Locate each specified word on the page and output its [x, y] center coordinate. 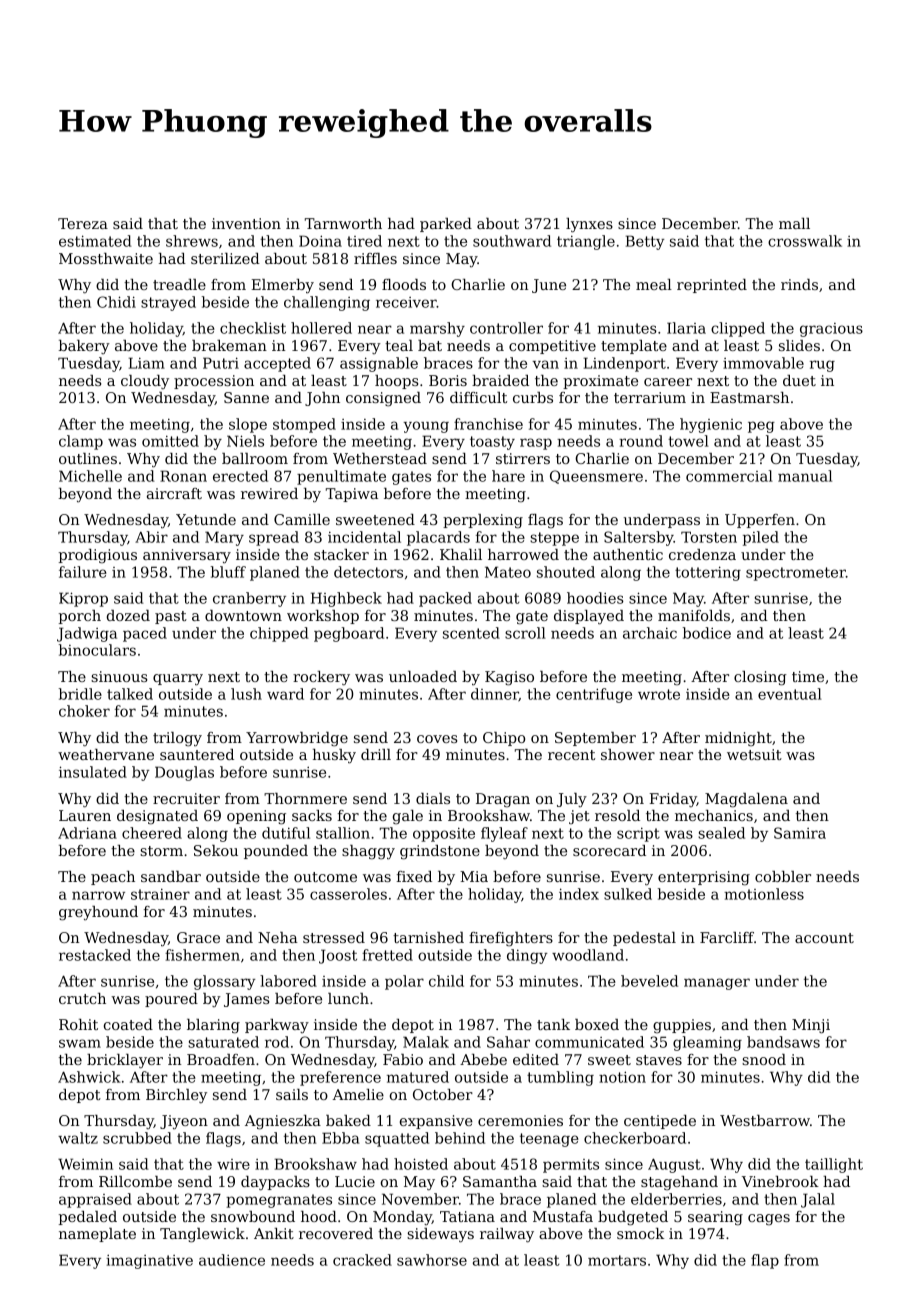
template [634, 347]
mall [794, 223]
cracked [362, 1260]
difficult [478, 397]
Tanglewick [202, 1235]
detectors [368, 572]
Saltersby [639, 538]
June [549, 286]
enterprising [704, 878]
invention [246, 223]
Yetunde [206, 519]
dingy [527, 956]
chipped [279, 634]
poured [171, 1000]
